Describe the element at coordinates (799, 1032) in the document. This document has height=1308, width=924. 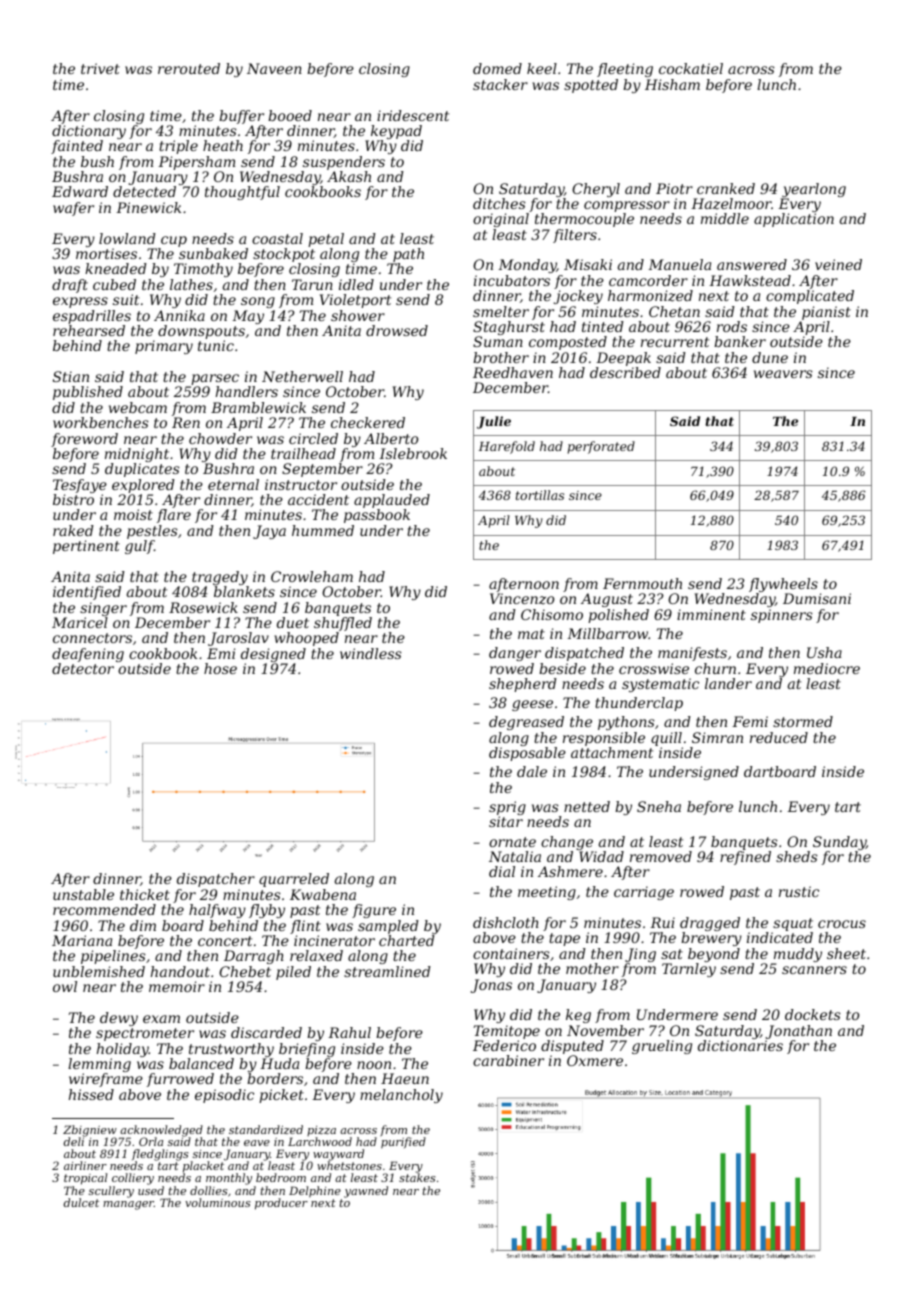
I see `Jonathan` at that location.
